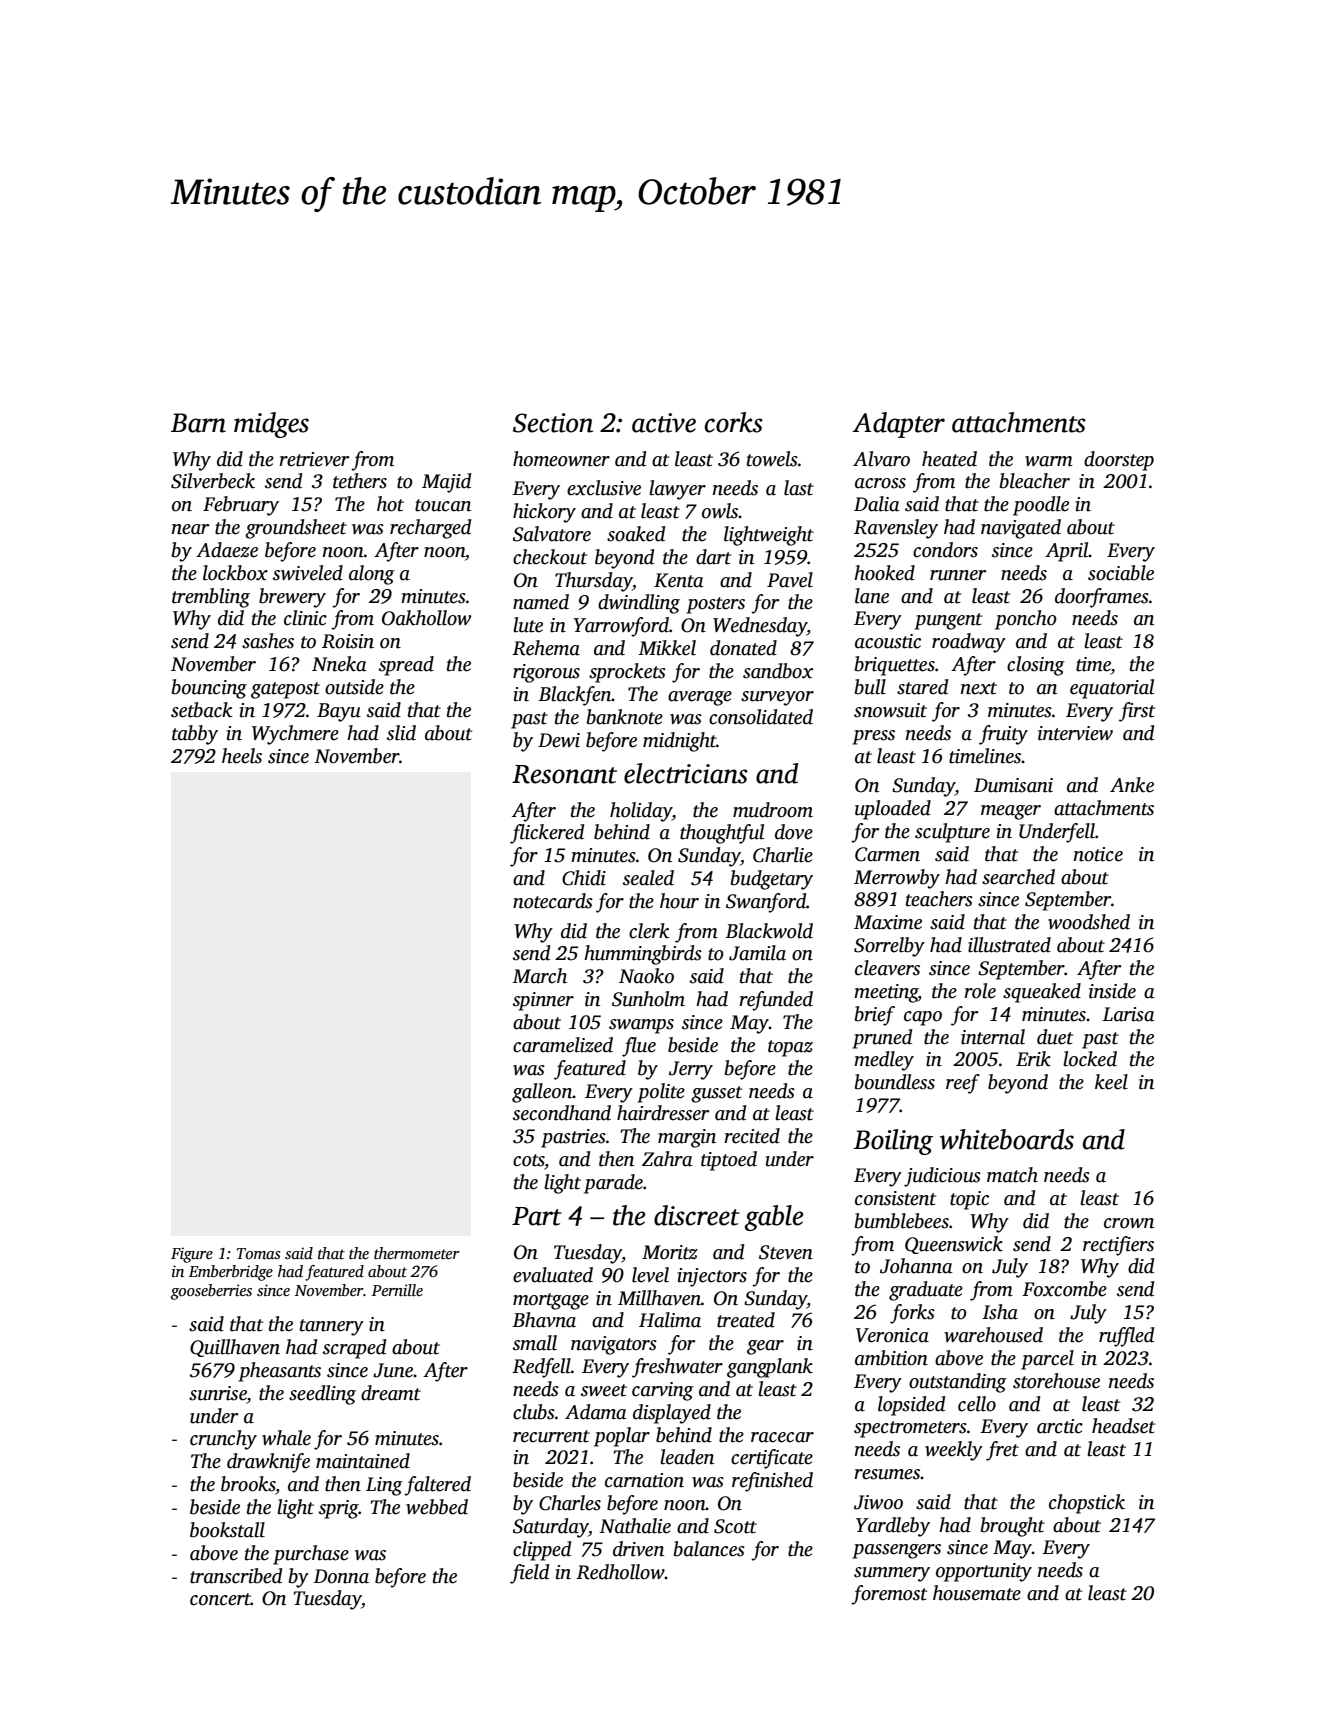 The height and width of the page is (1716, 1326). I want to click on drawknife, so click(268, 1463).
